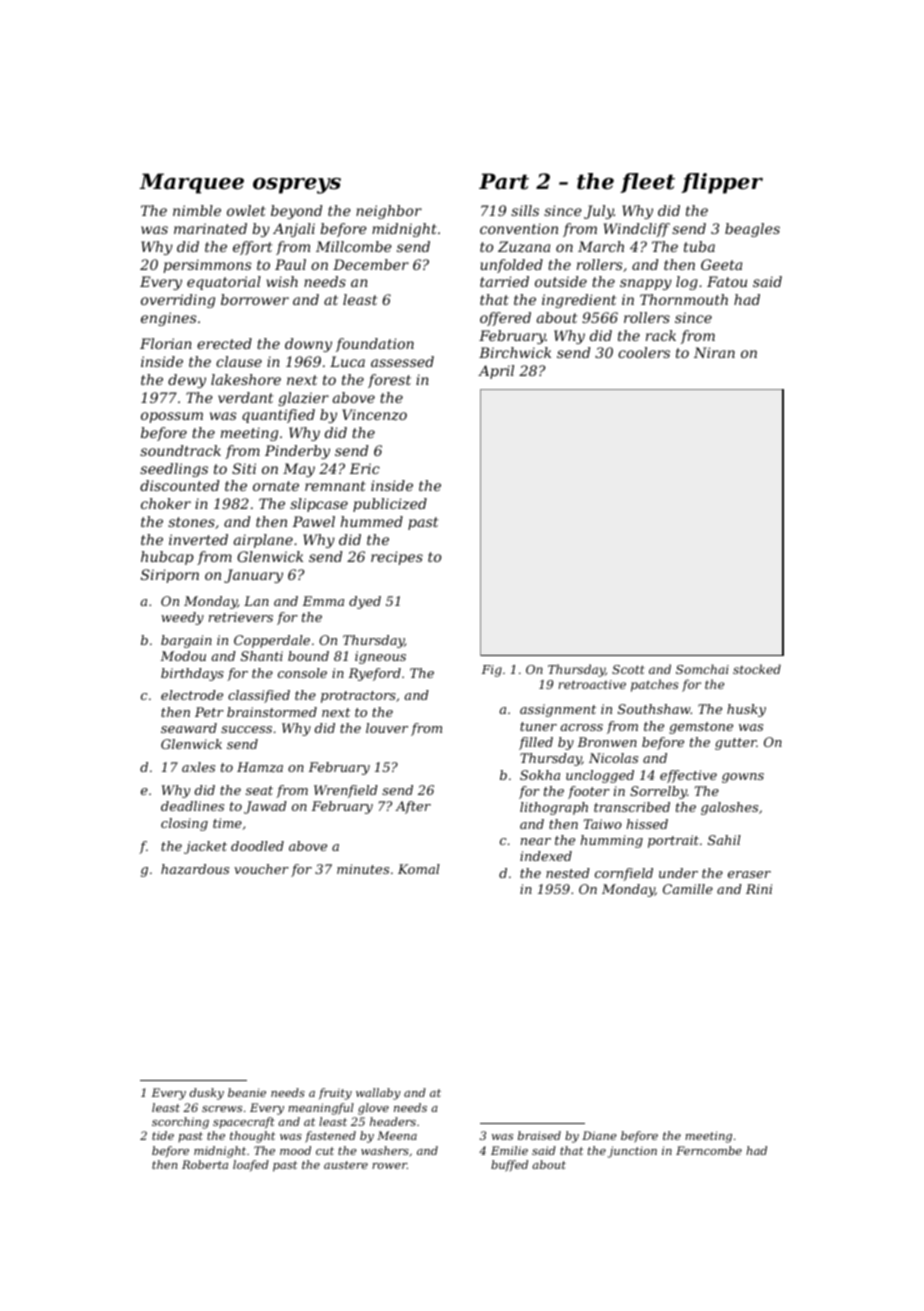 Image resolution: width=924 pixels, height=1311 pixels. I want to click on Paul, so click(290, 264).
